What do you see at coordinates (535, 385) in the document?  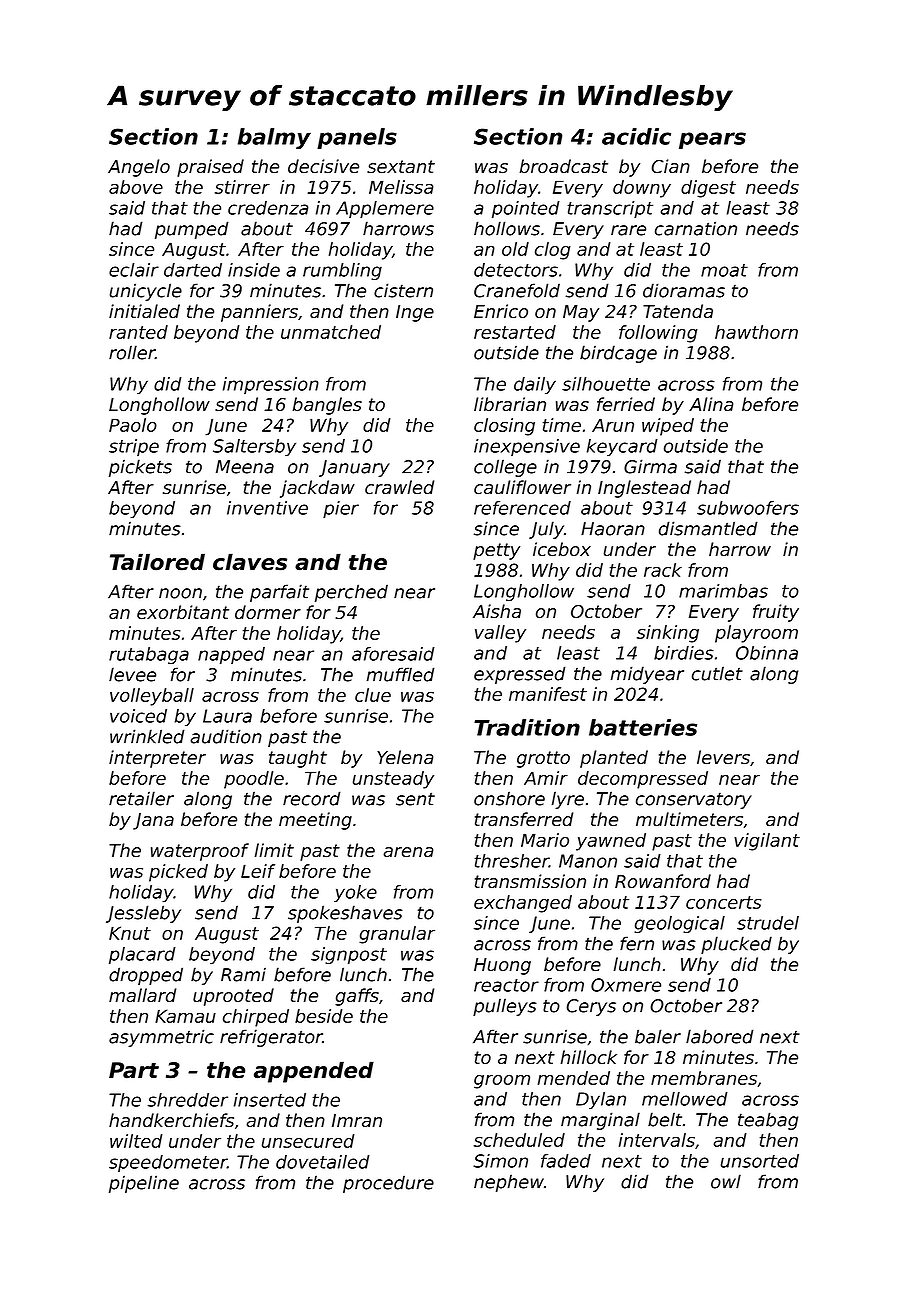 I see `daily` at bounding box center [535, 385].
